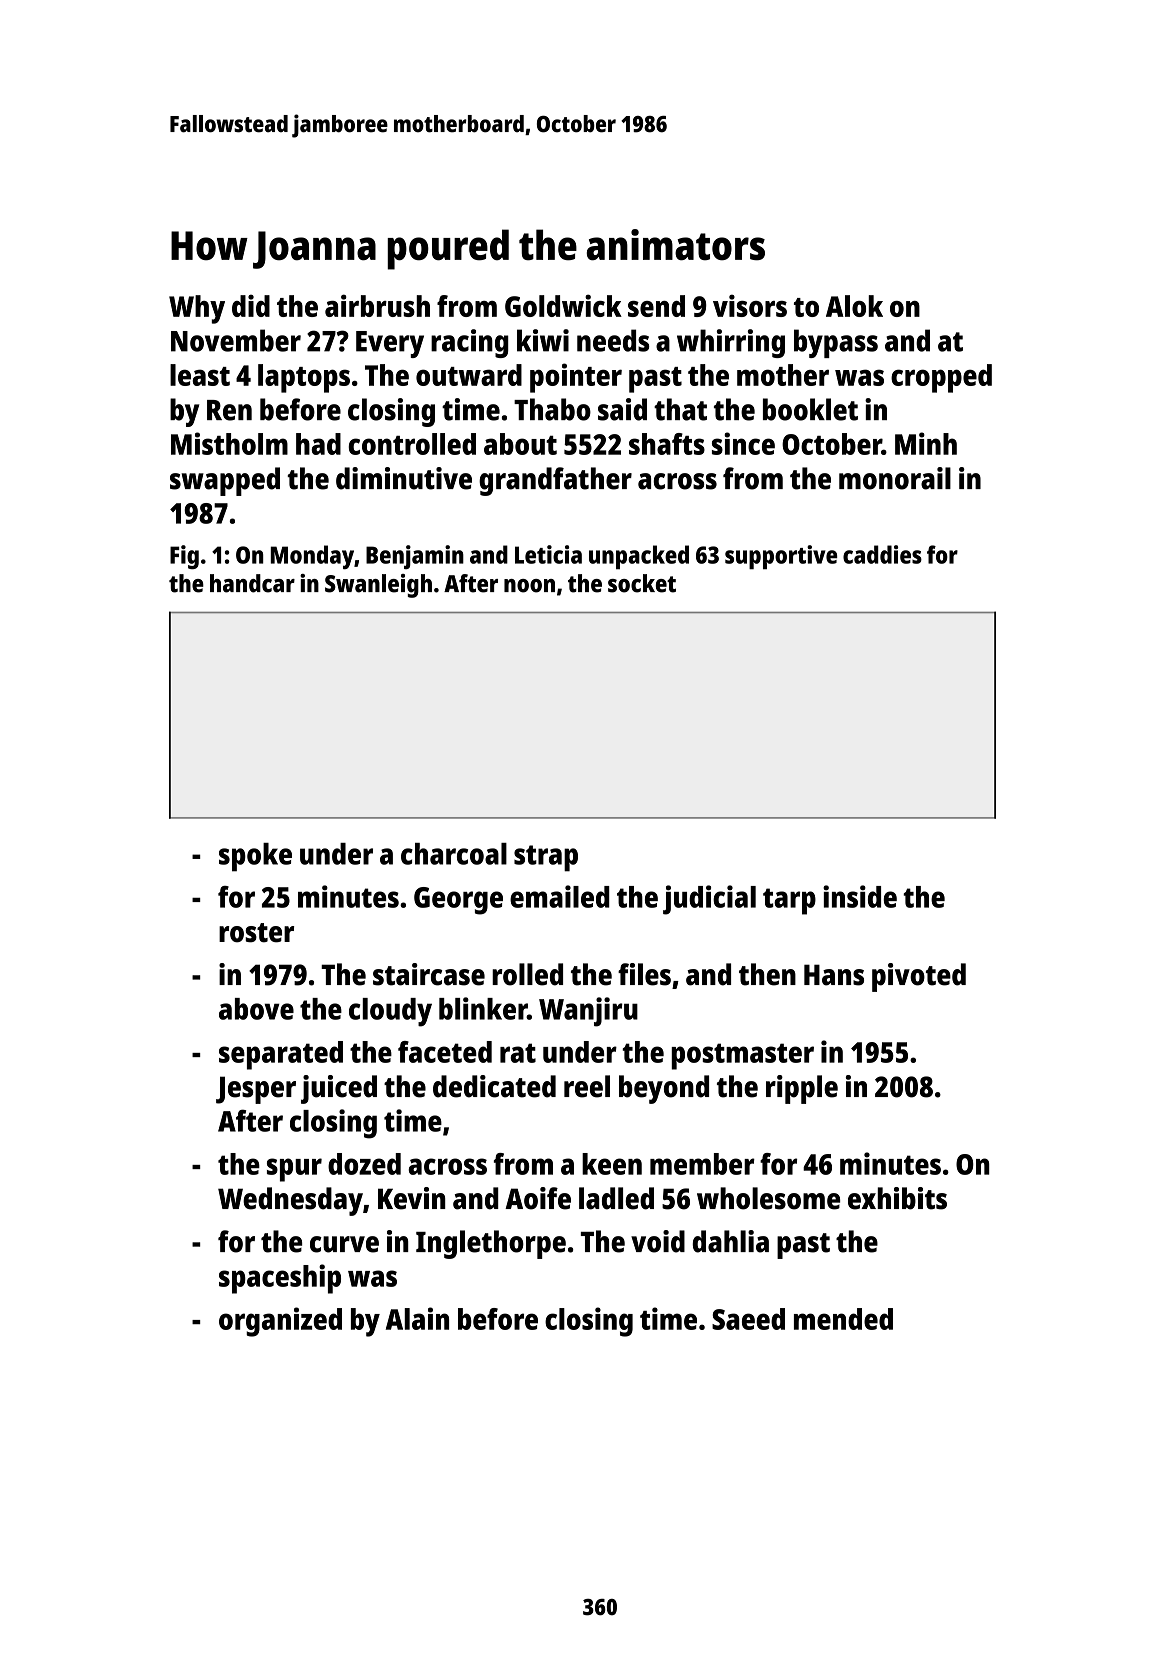  Describe the element at coordinates (767, 974) in the screenshot. I see `then` at that location.
